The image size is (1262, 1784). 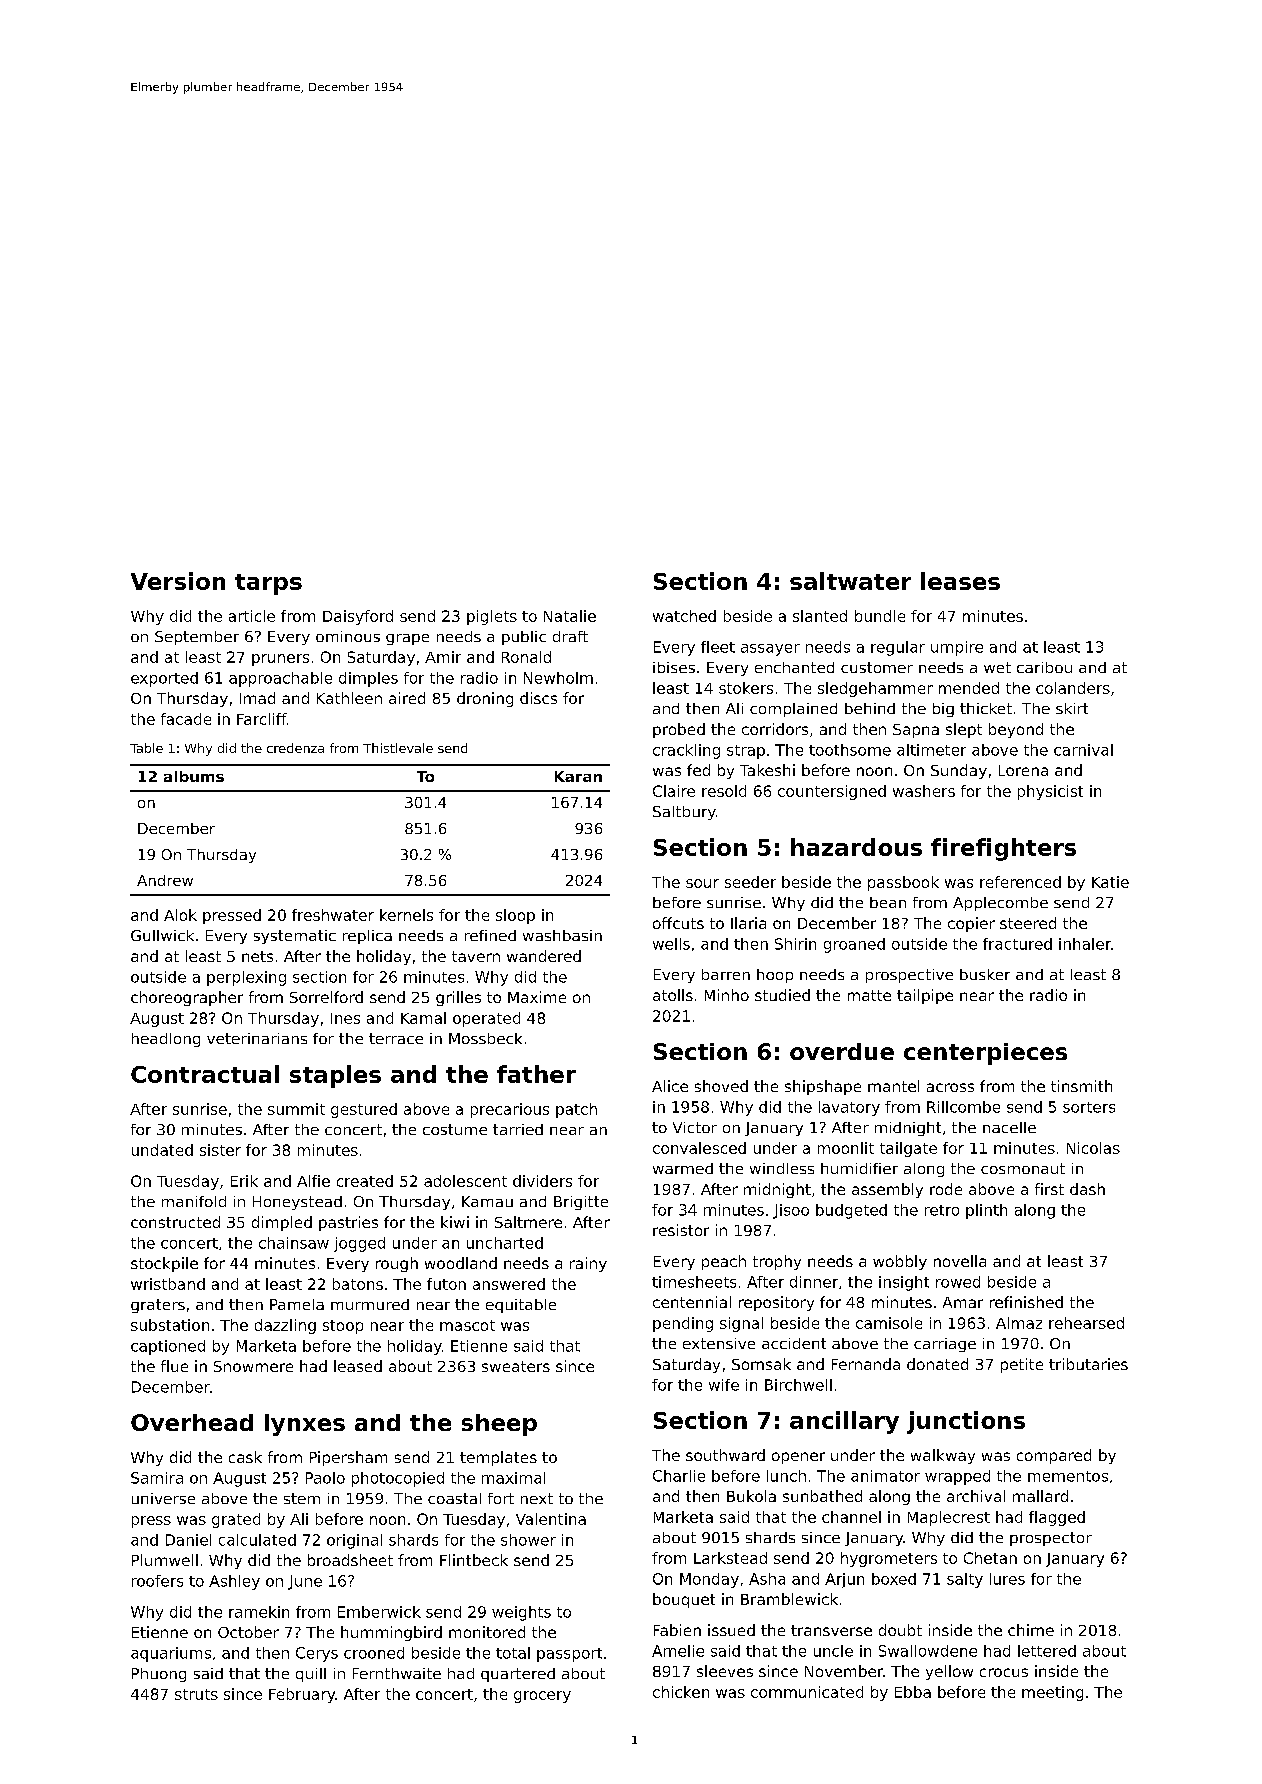 I want to click on replica, so click(x=367, y=937).
